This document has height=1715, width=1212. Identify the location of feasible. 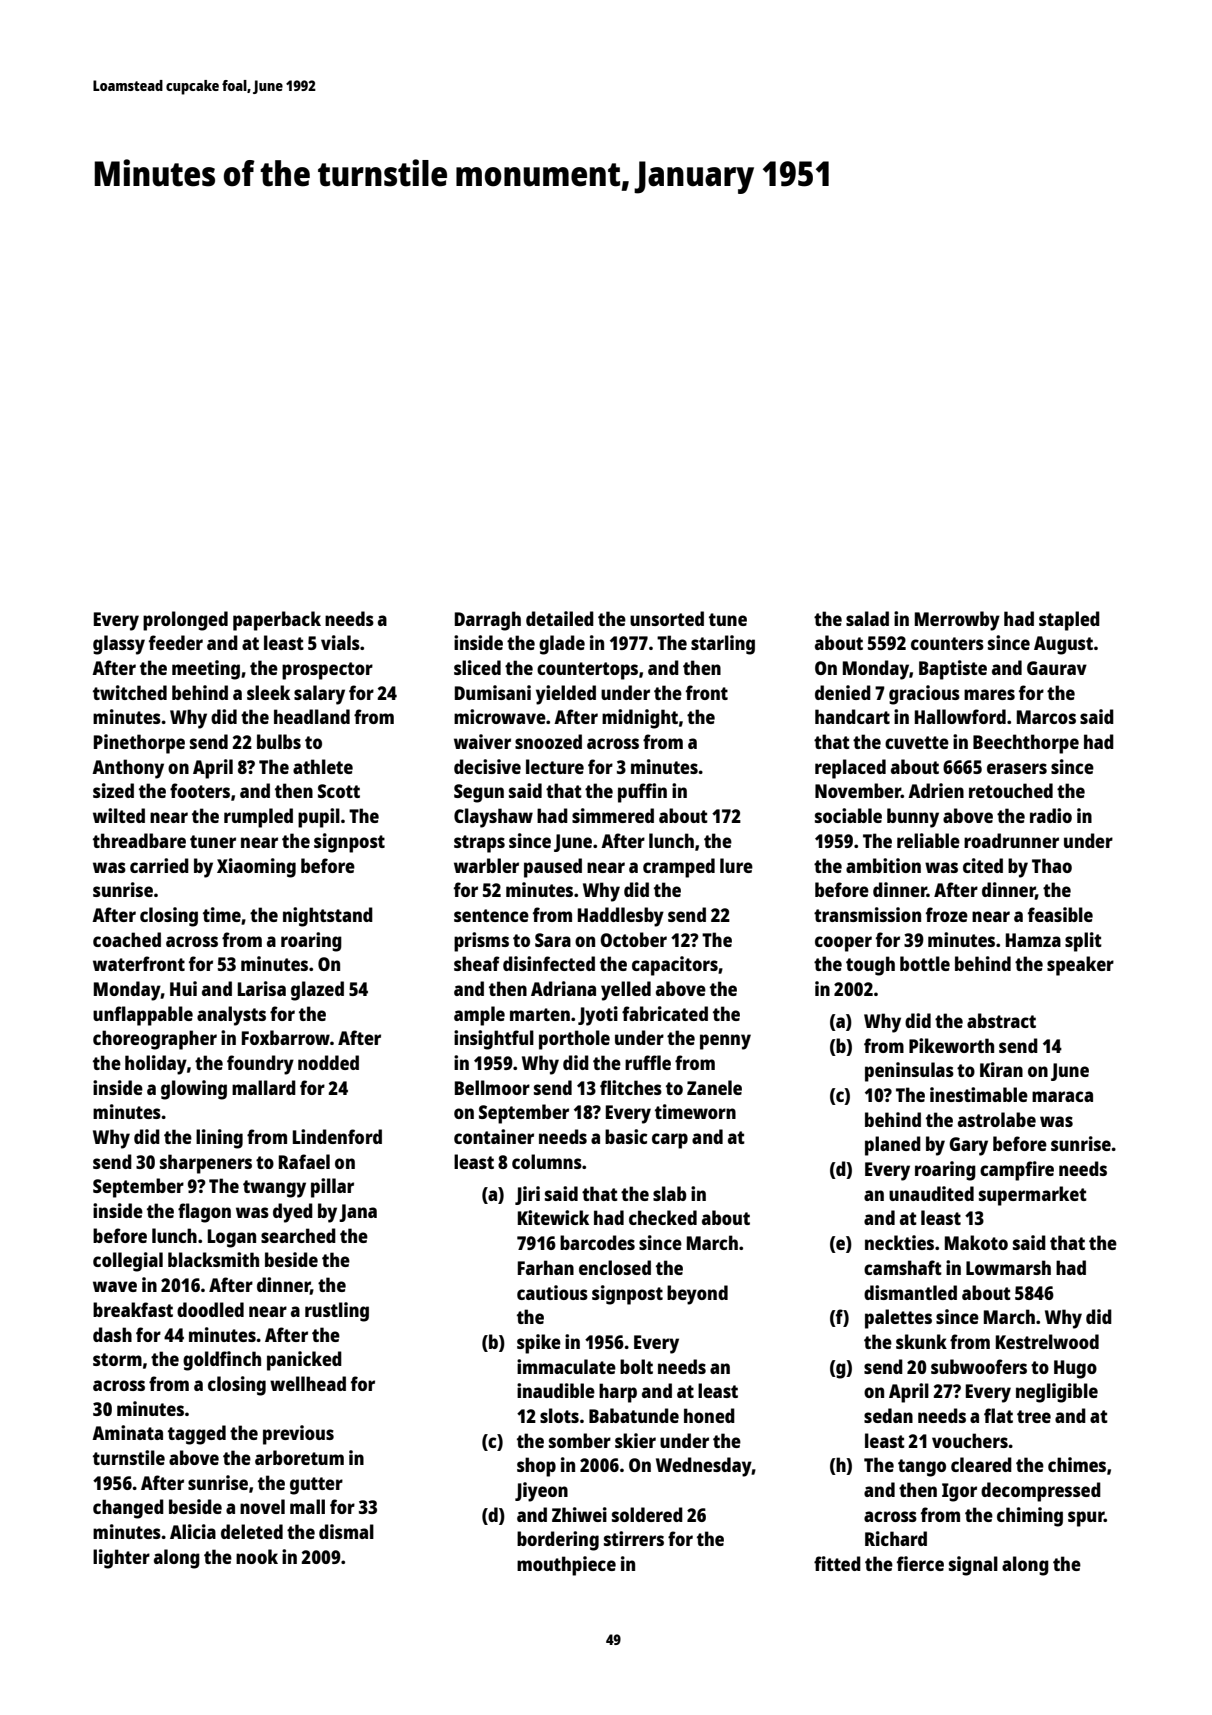
(1060, 914).
